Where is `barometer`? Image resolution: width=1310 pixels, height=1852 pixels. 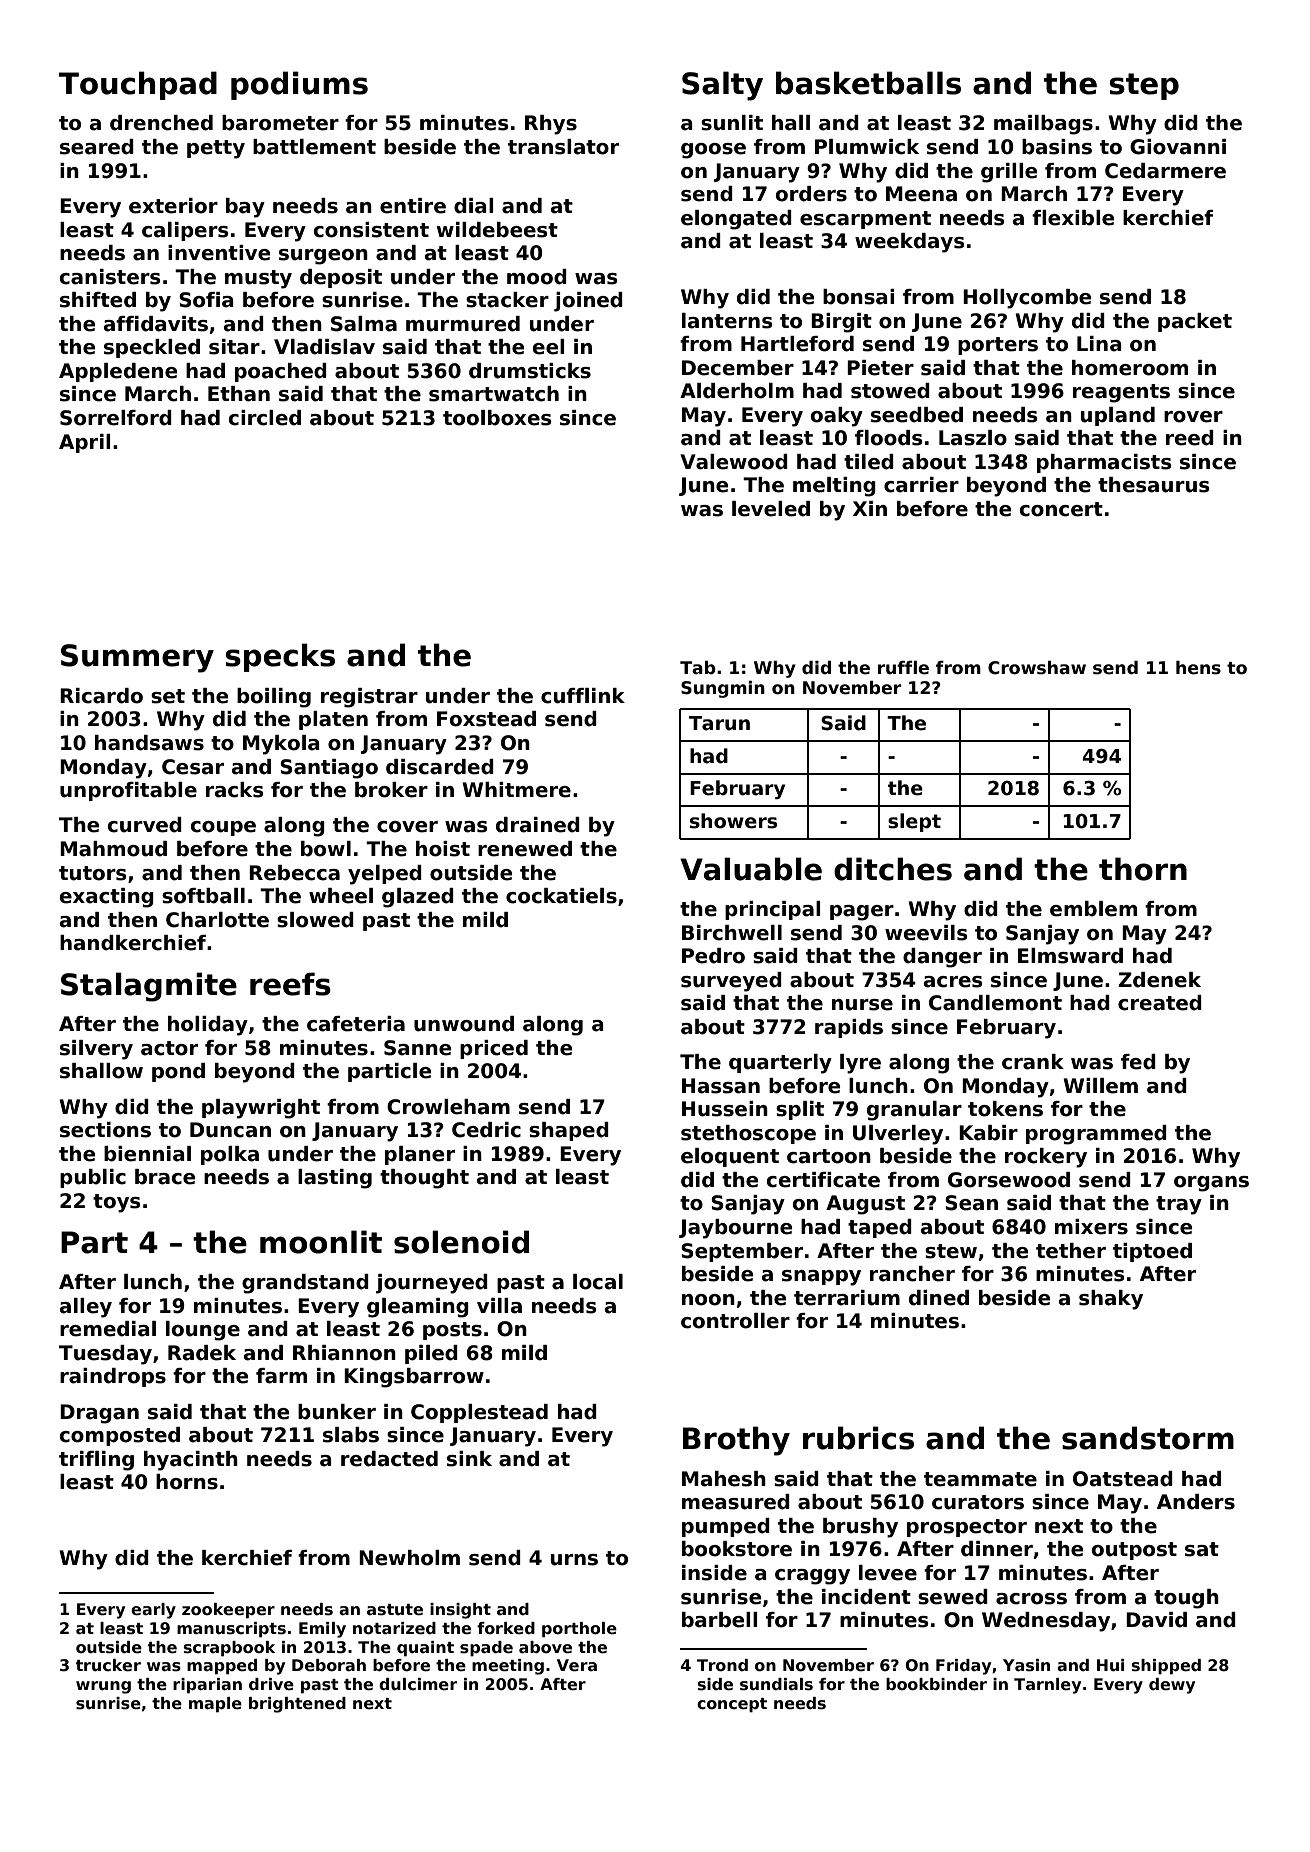
barometer is located at coordinates (280, 123).
